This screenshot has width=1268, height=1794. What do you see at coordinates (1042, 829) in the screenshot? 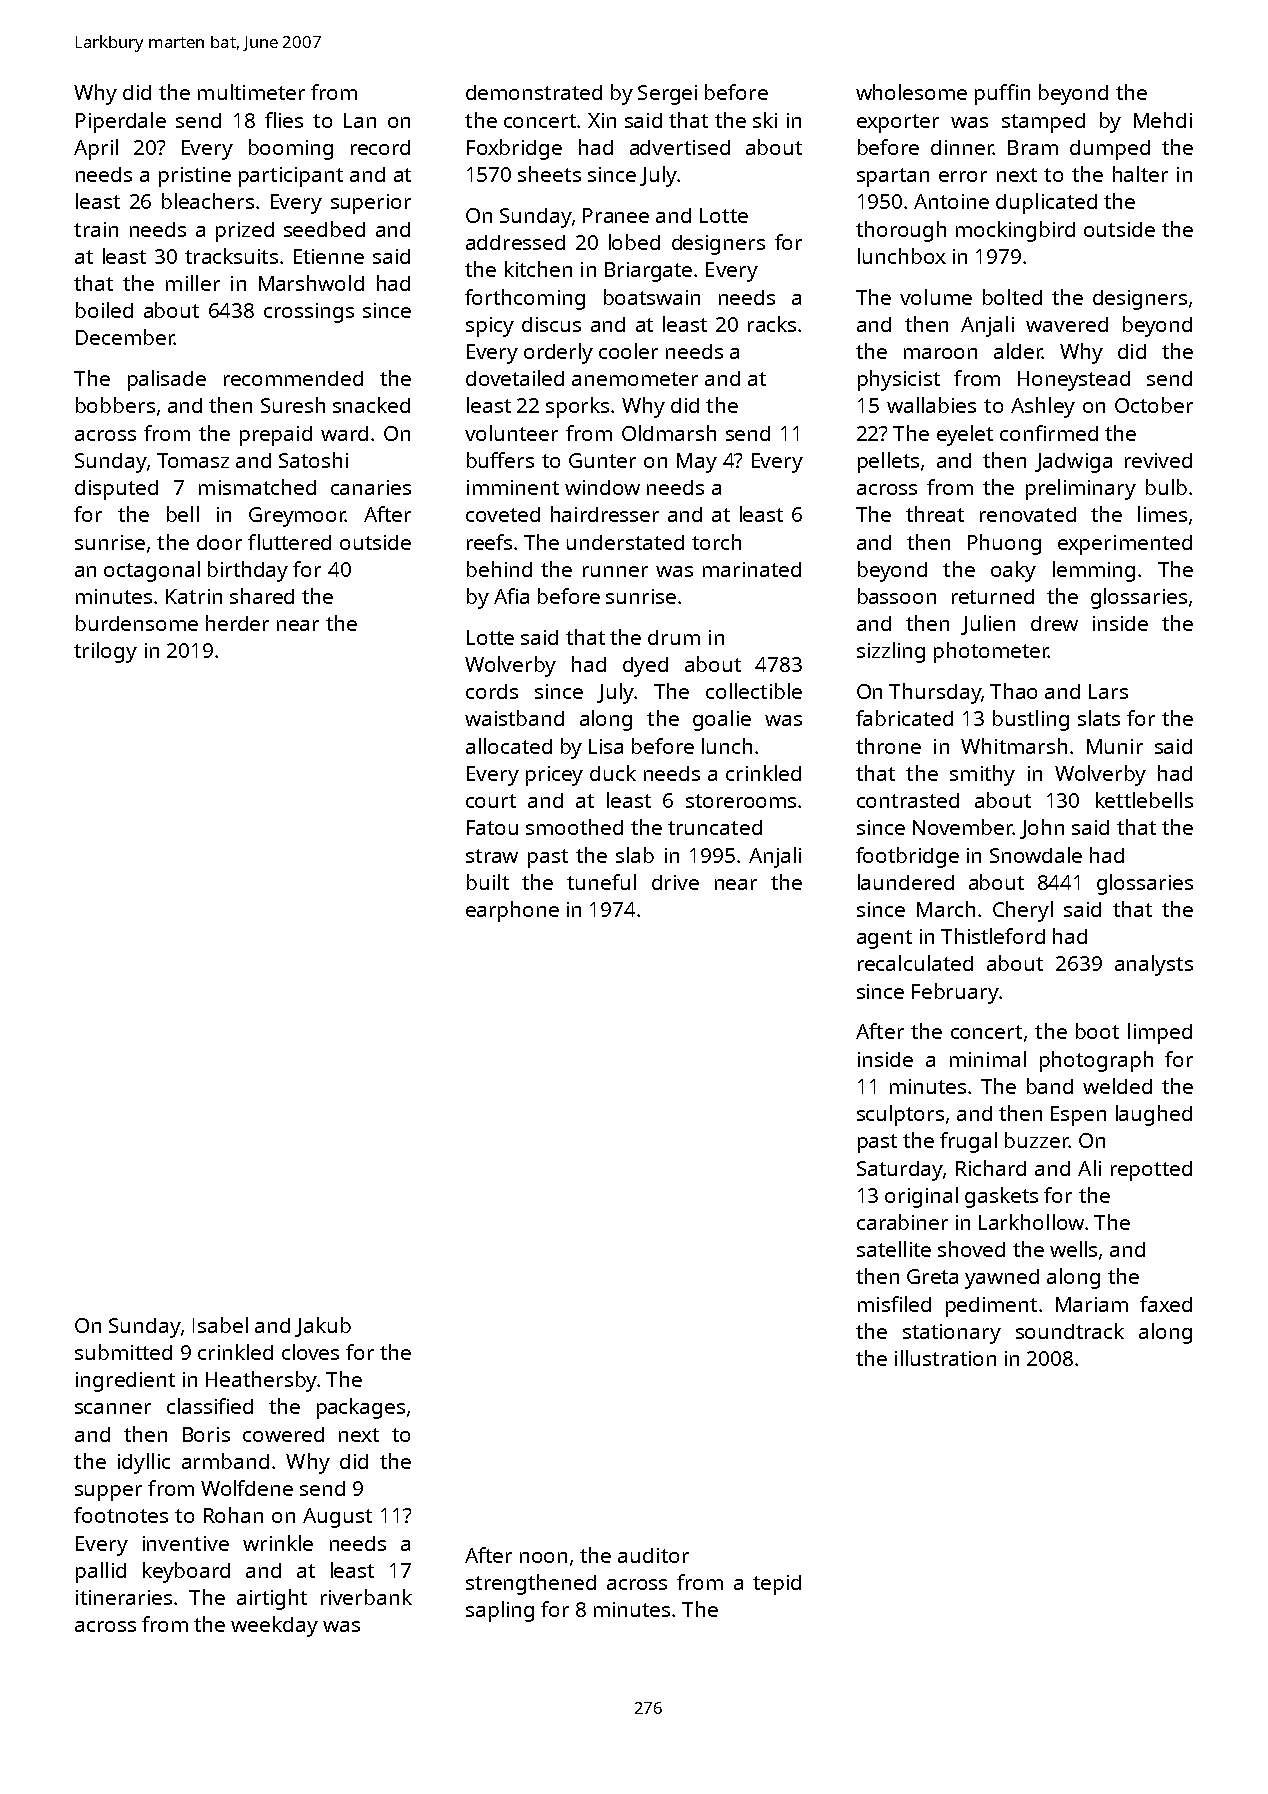
I see `John` at bounding box center [1042, 829].
